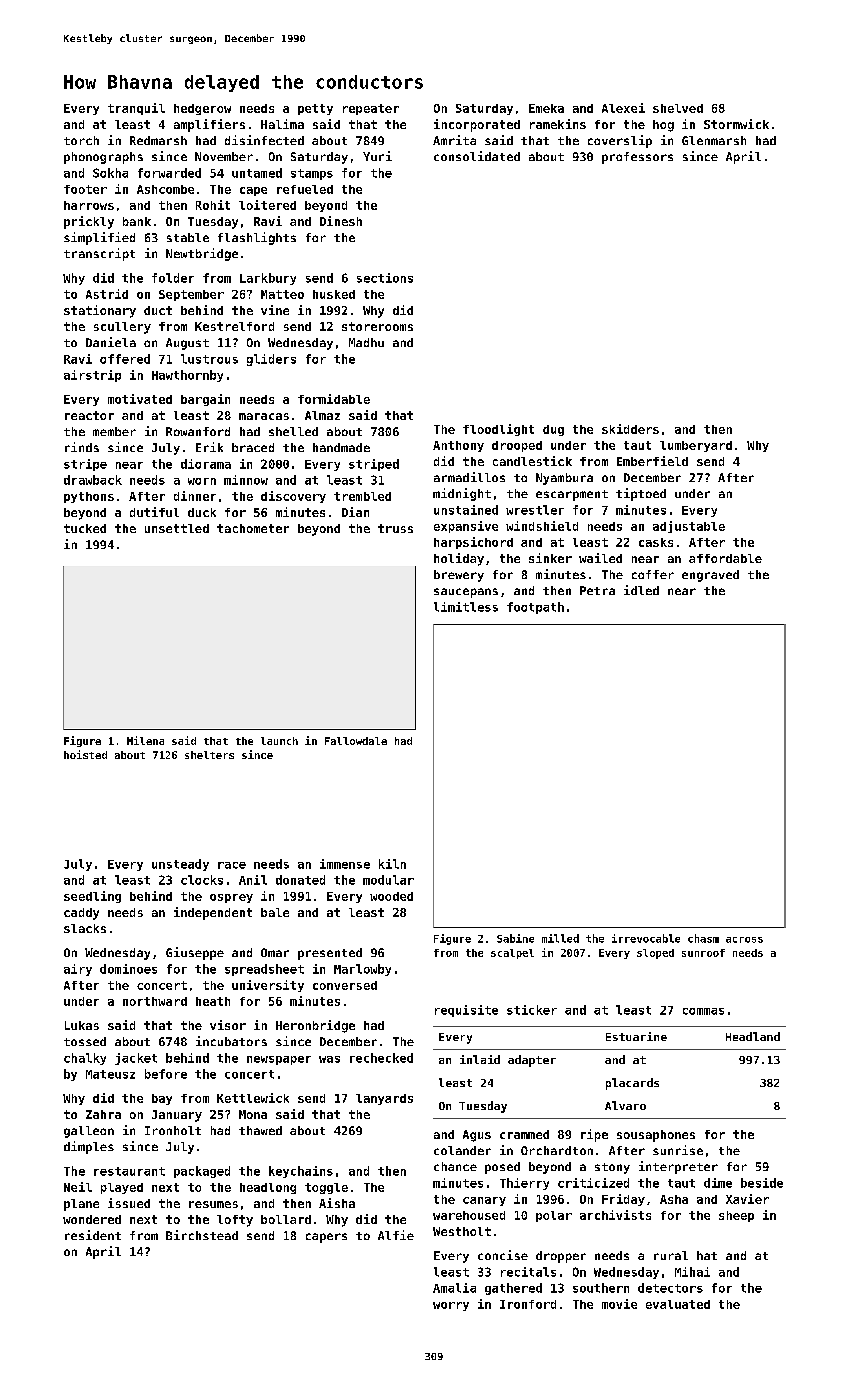 The height and width of the document is (1400, 849). What do you see at coordinates (253, 528) in the document?
I see `tachometer` at bounding box center [253, 528].
